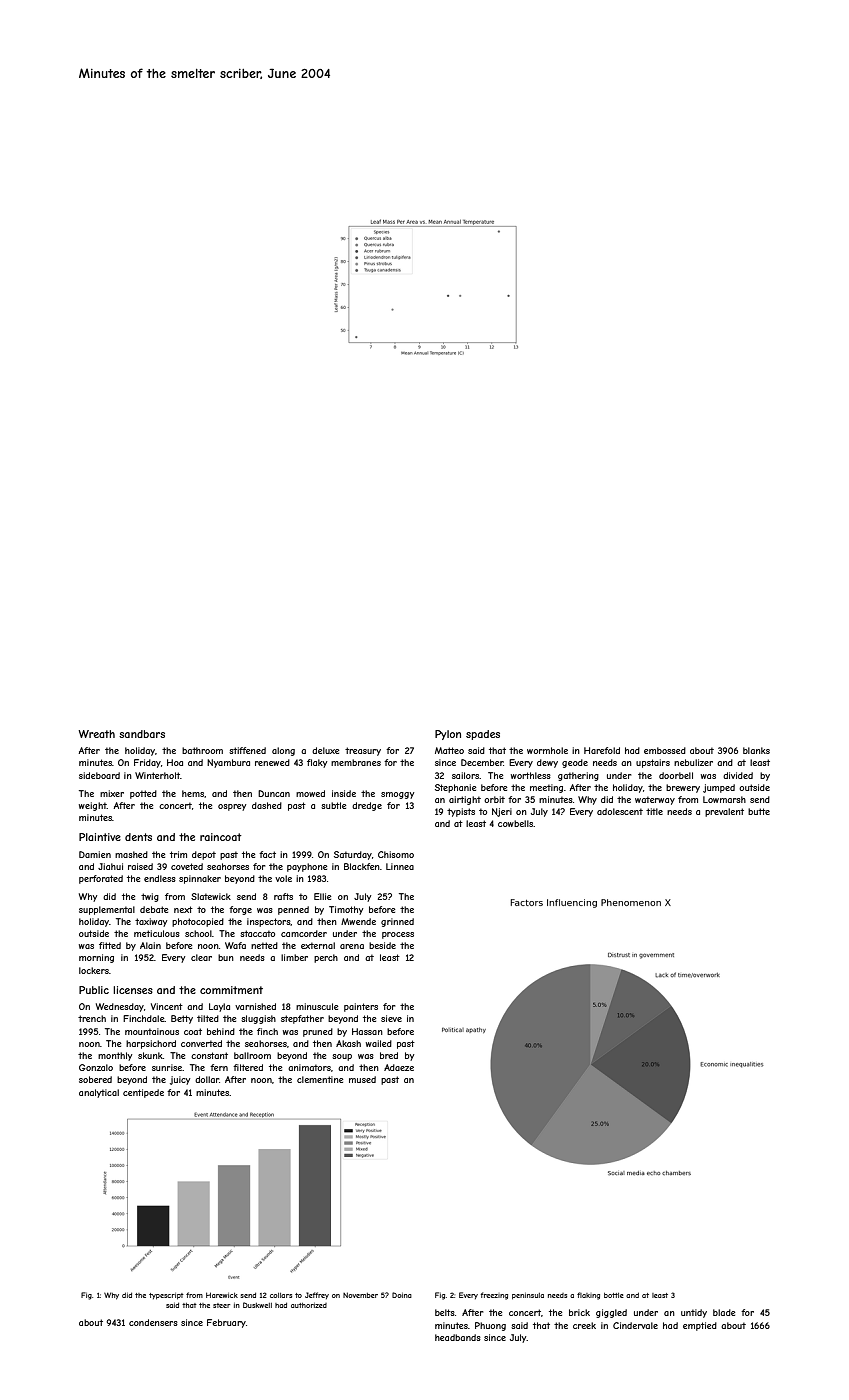 The height and width of the document is (1400, 849). I want to click on blanks, so click(756, 750).
